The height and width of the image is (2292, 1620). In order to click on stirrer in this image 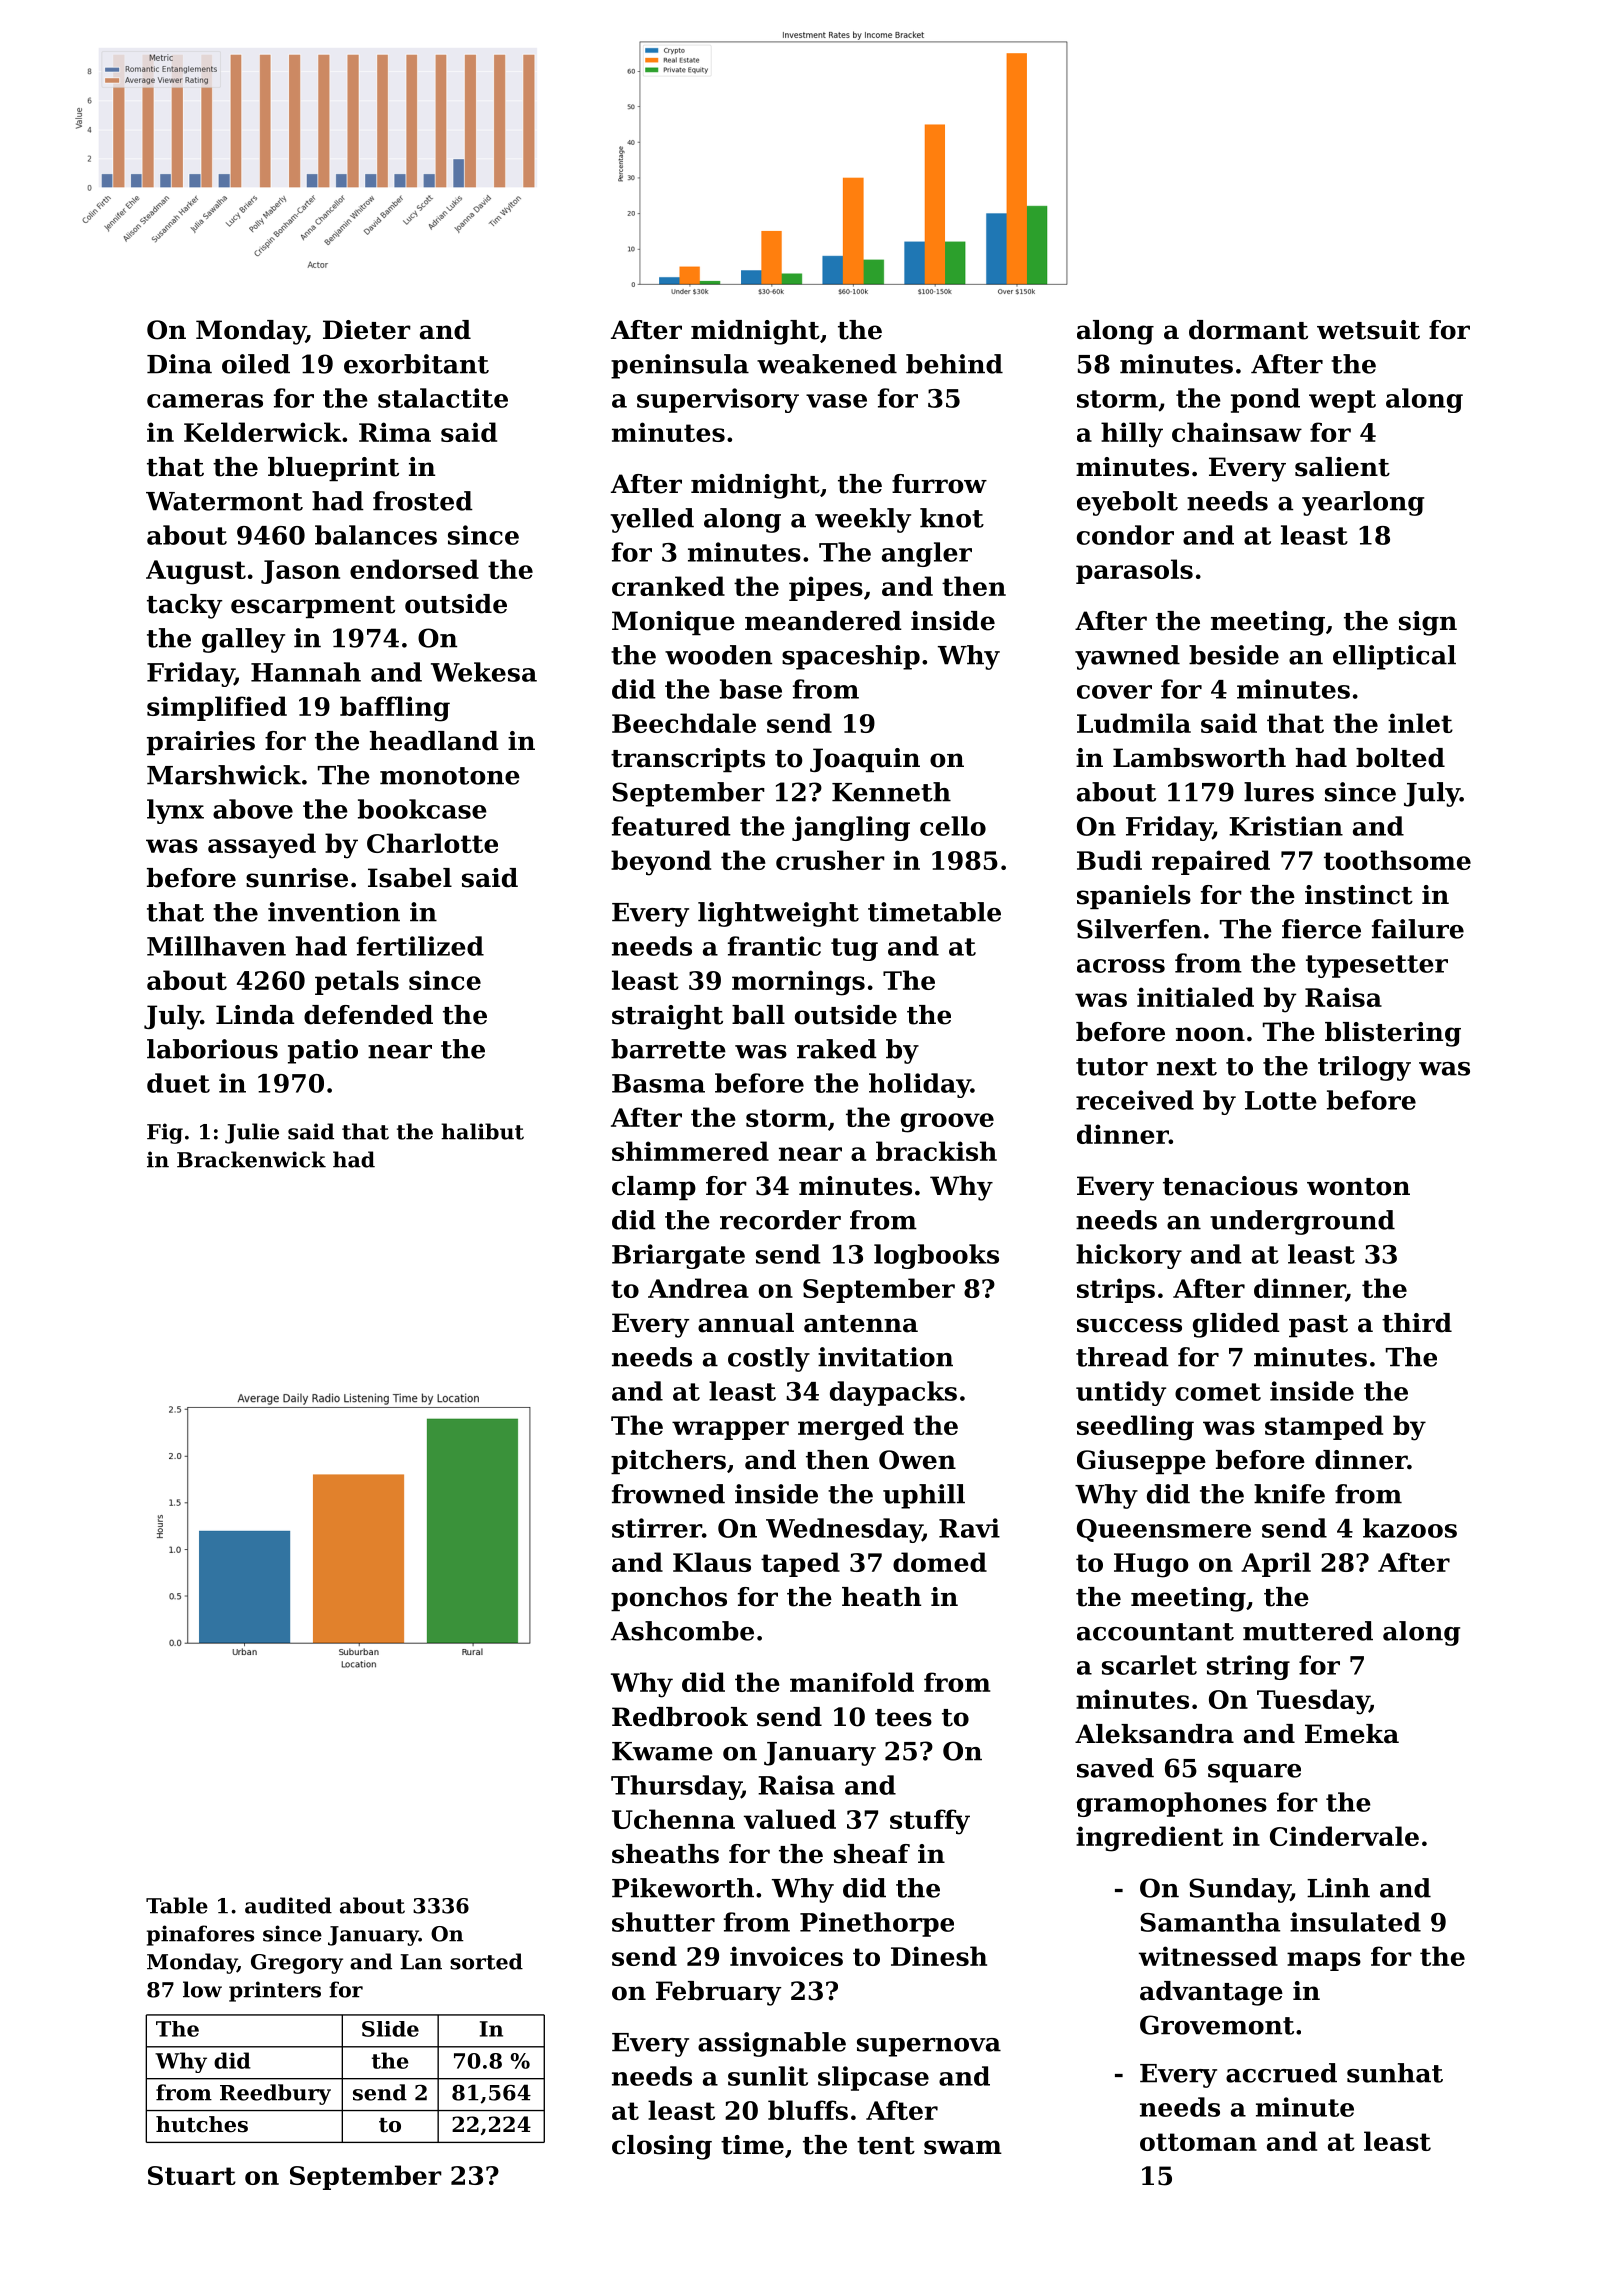, I will do `click(657, 1528)`.
